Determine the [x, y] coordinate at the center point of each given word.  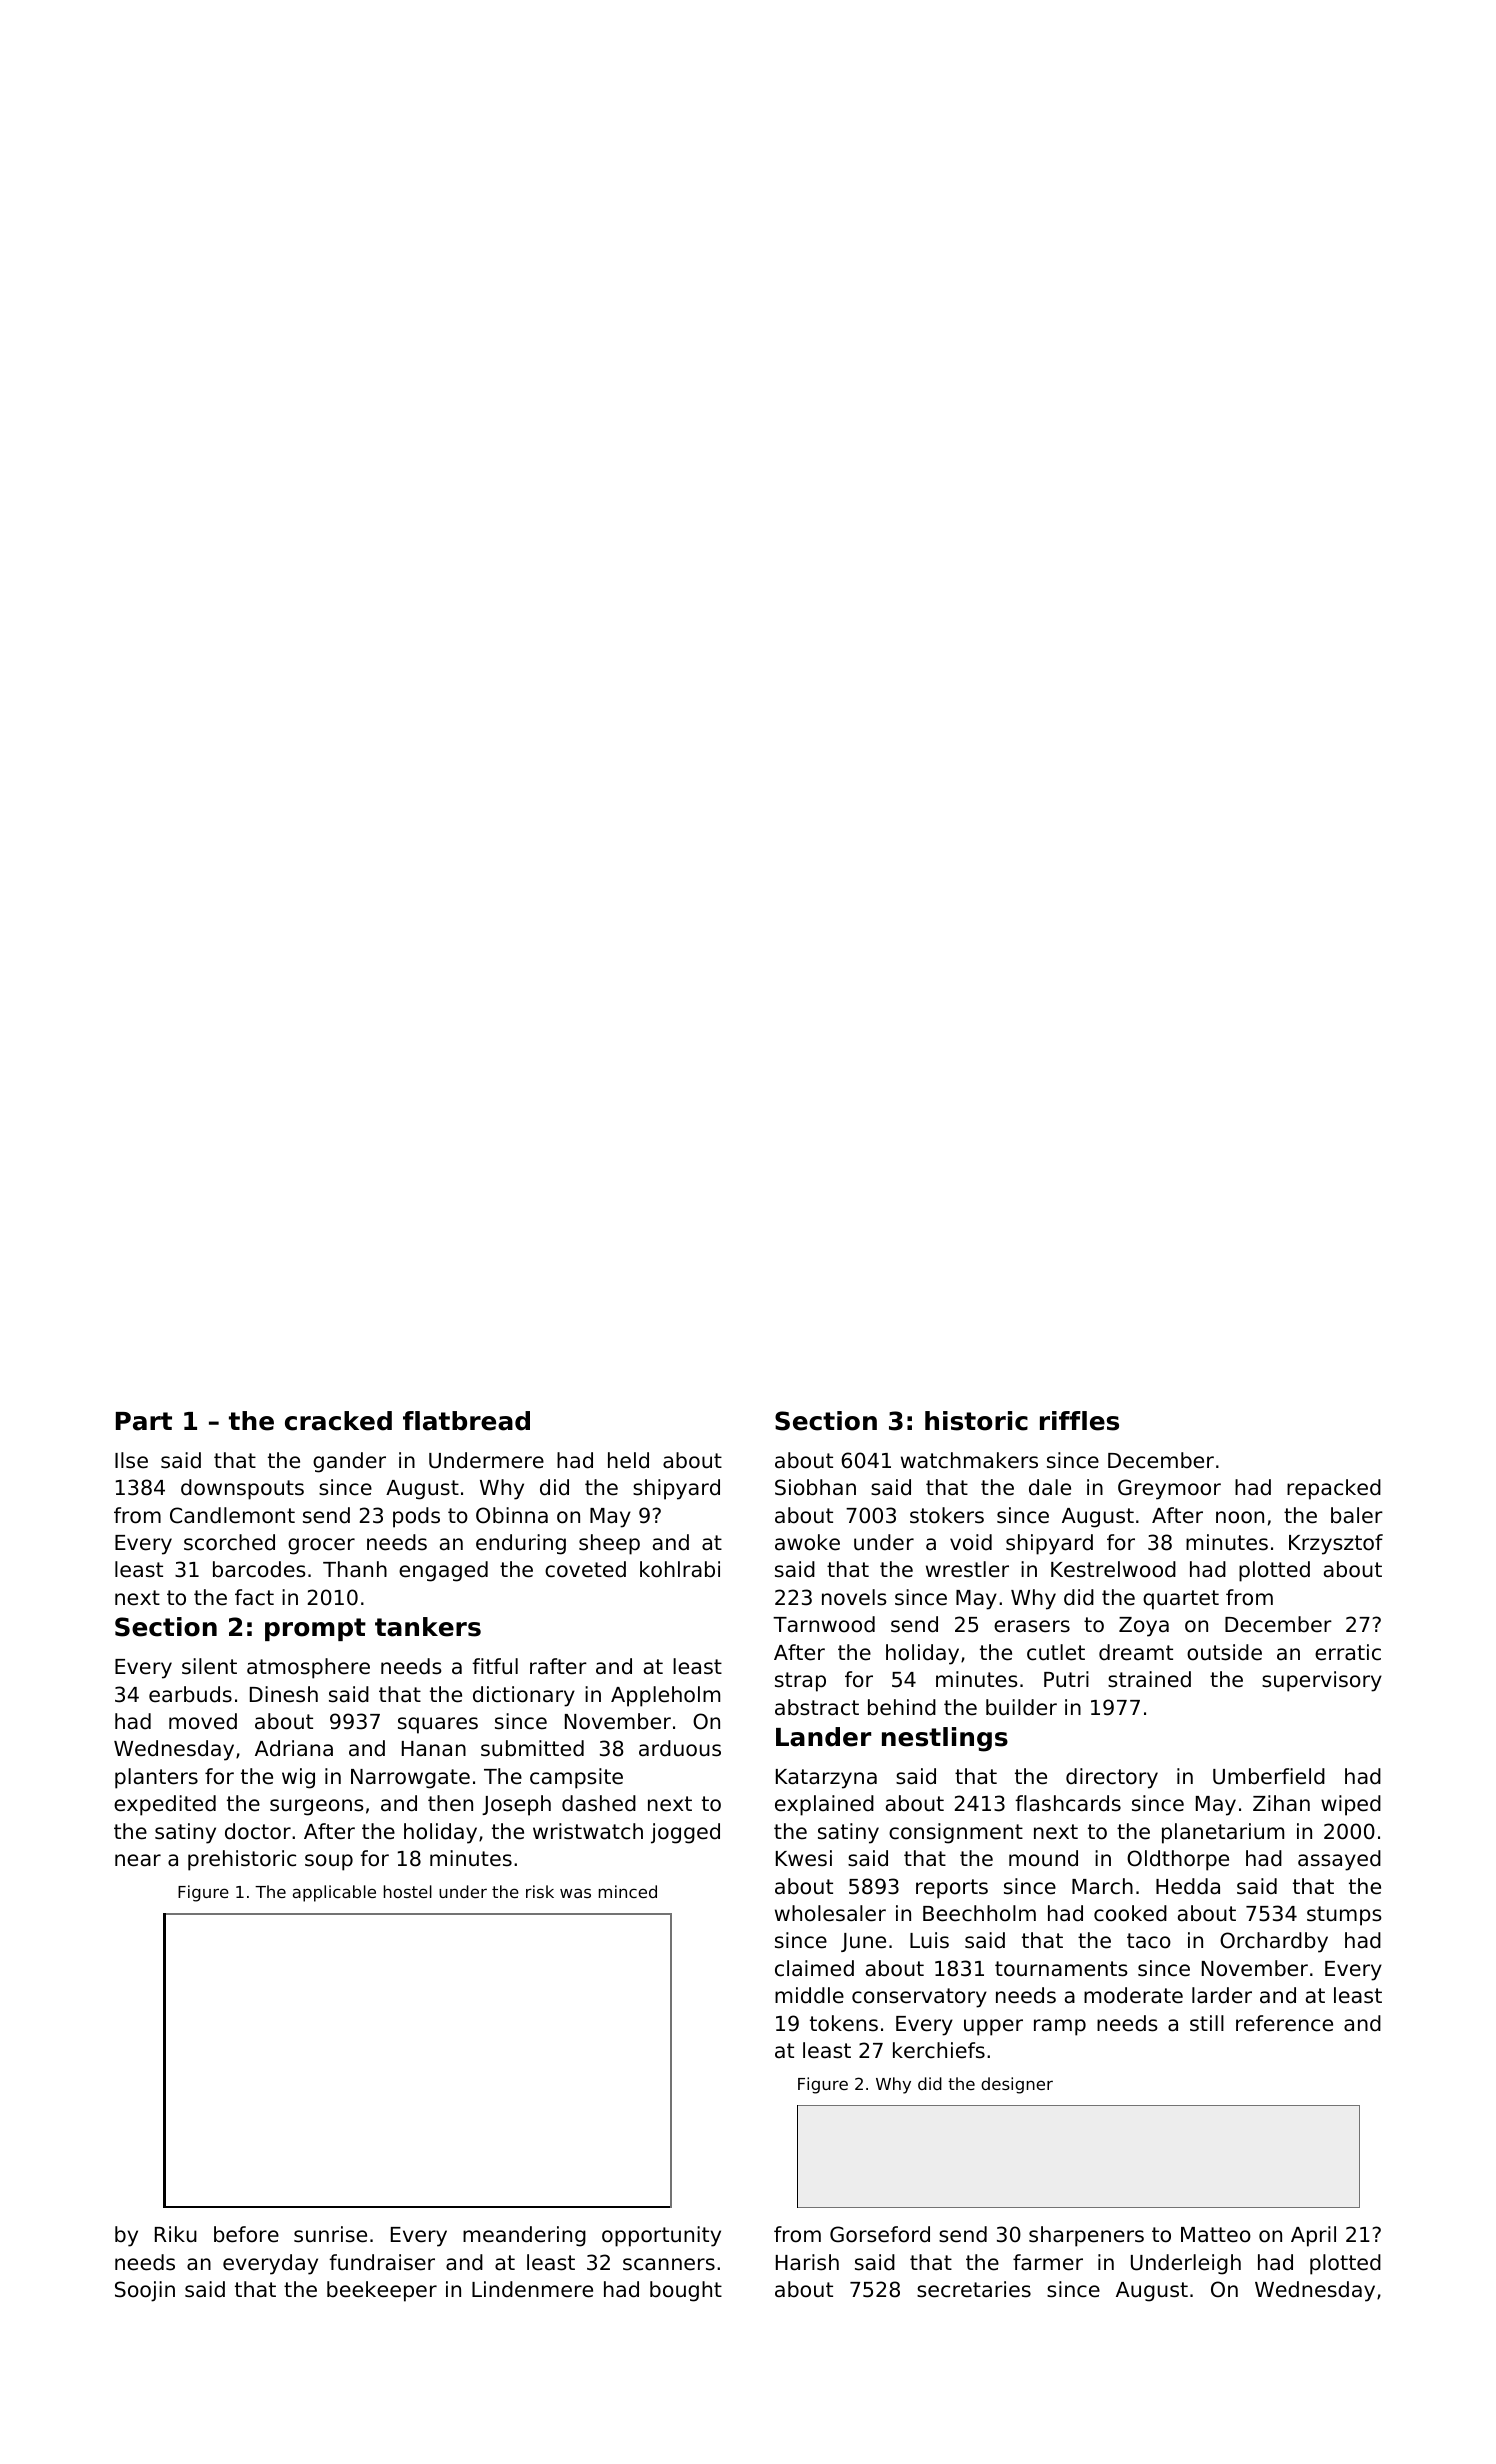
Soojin [145, 2291]
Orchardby [1274, 1942]
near [138, 1860]
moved [203, 1721]
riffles [1079, 1421]
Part [144, 1421]
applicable [334, 1893]
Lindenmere [532, 2289]
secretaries [974, 2289]
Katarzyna [826, 1779]
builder [1021, 1707]
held [628, 1460]
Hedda [1188, 1886]
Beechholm [979, 1913]
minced [628, 1891]
